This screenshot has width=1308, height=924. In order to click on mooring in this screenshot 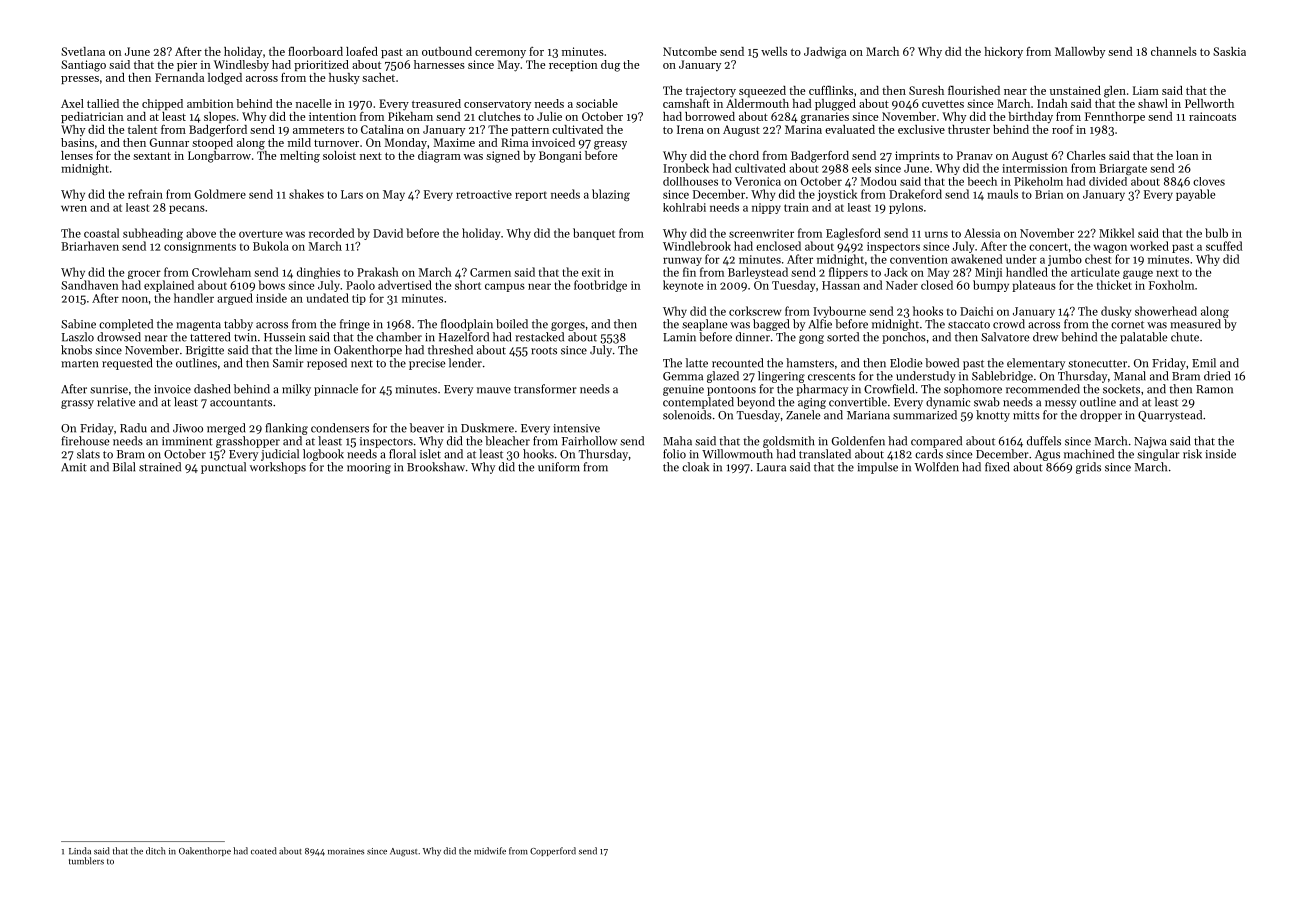, I will do `click(369, 468)`.
